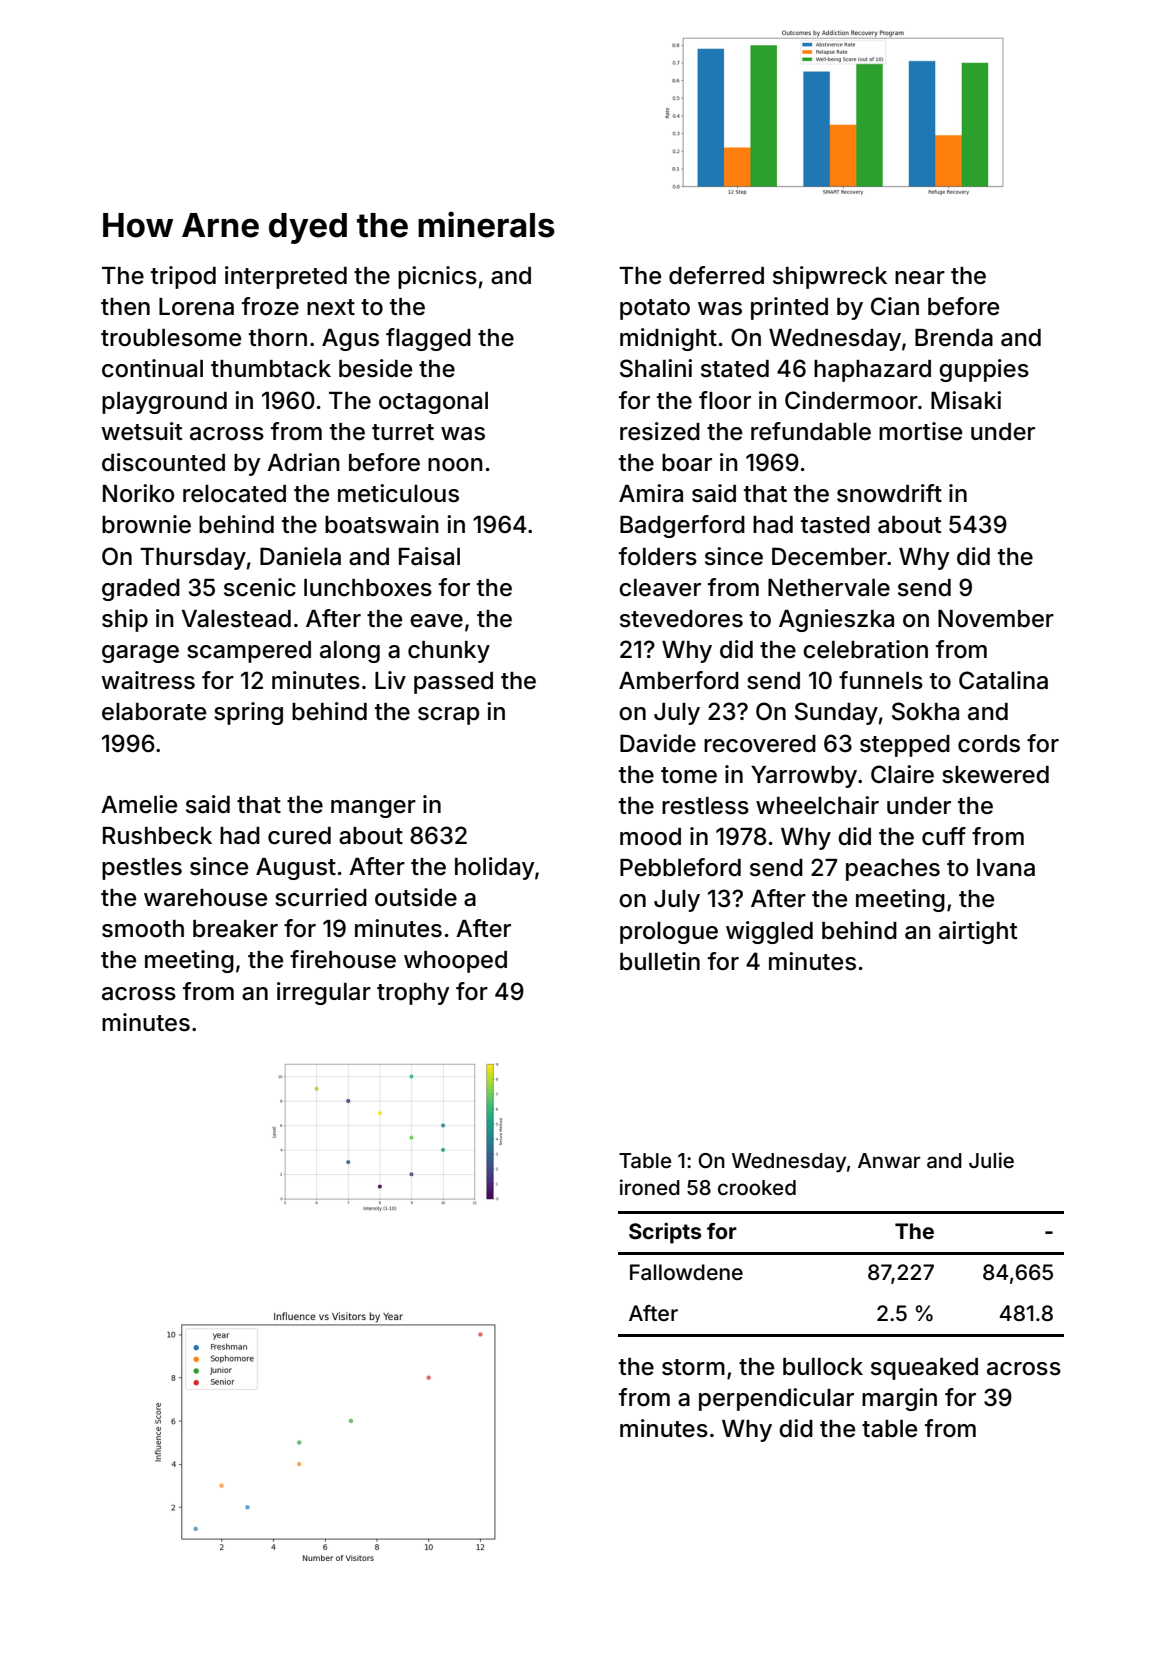 This page has width=1165, height=1654. Describe the element at coordinates (286, 277) in the page. I see `interpreted` at that location.
